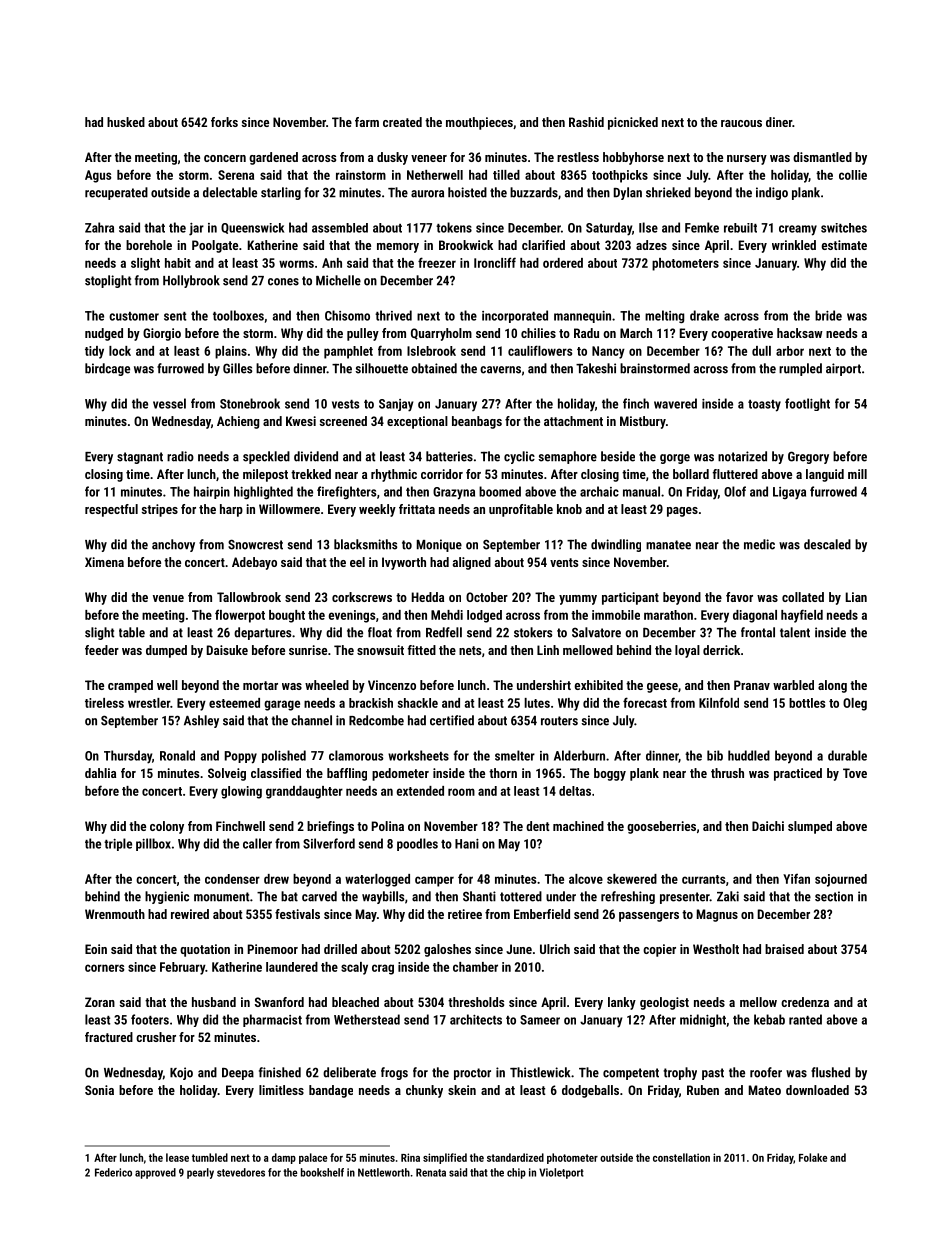 The width and height of the screenshot is (952, 1233). What do you see at coordinates (254, 563) in the screenshot?
I see `Adebayo` at bounding box center [254, 563].
